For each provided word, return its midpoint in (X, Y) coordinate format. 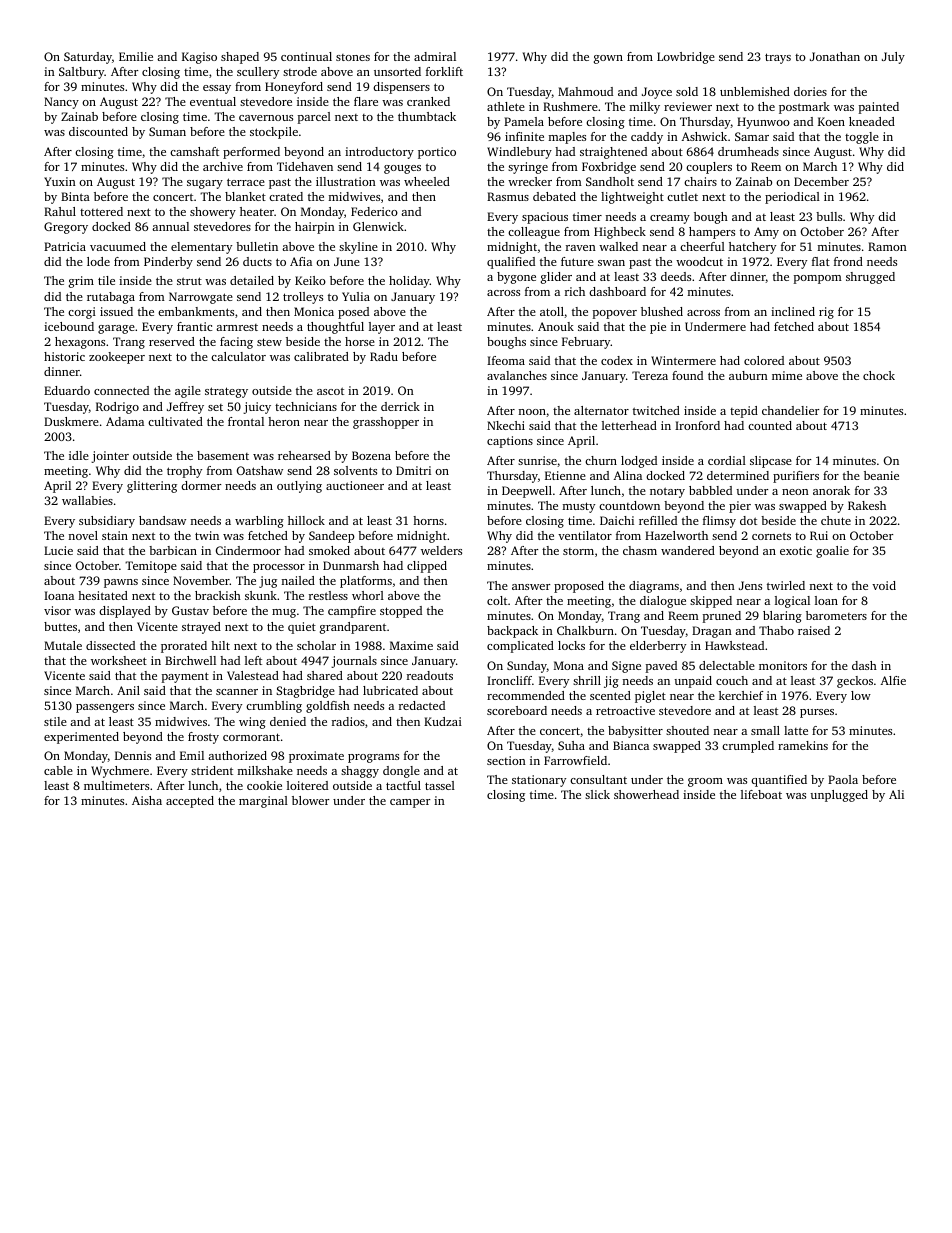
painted (879, 108)
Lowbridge (686, 58)
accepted (190, 802)
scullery (258, 73)
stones (353, 57)
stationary (539, 781)
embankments (196, 311)
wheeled (427, 181)
